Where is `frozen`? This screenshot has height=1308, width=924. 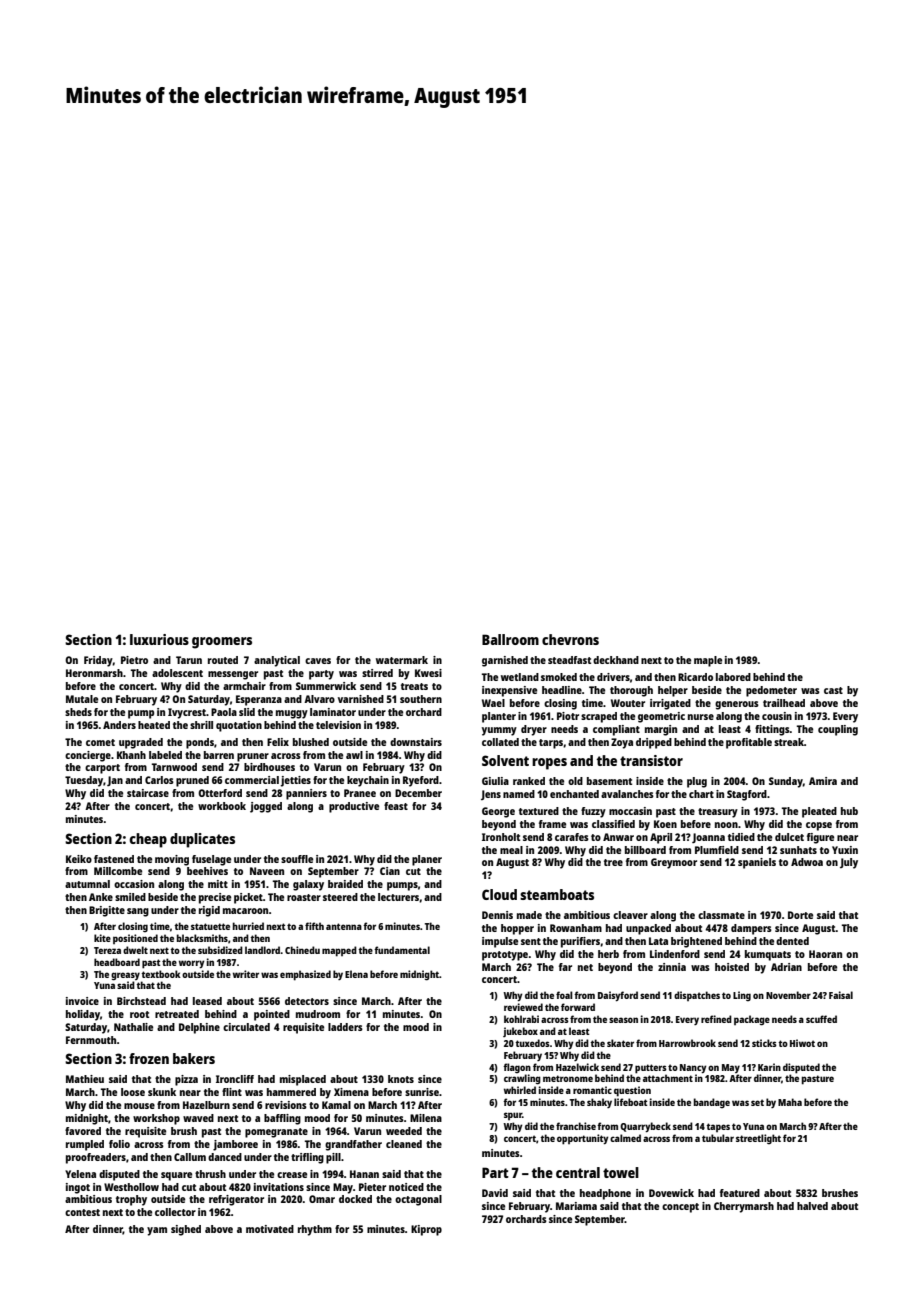
frozen is located at coordinates (149, 1058).
